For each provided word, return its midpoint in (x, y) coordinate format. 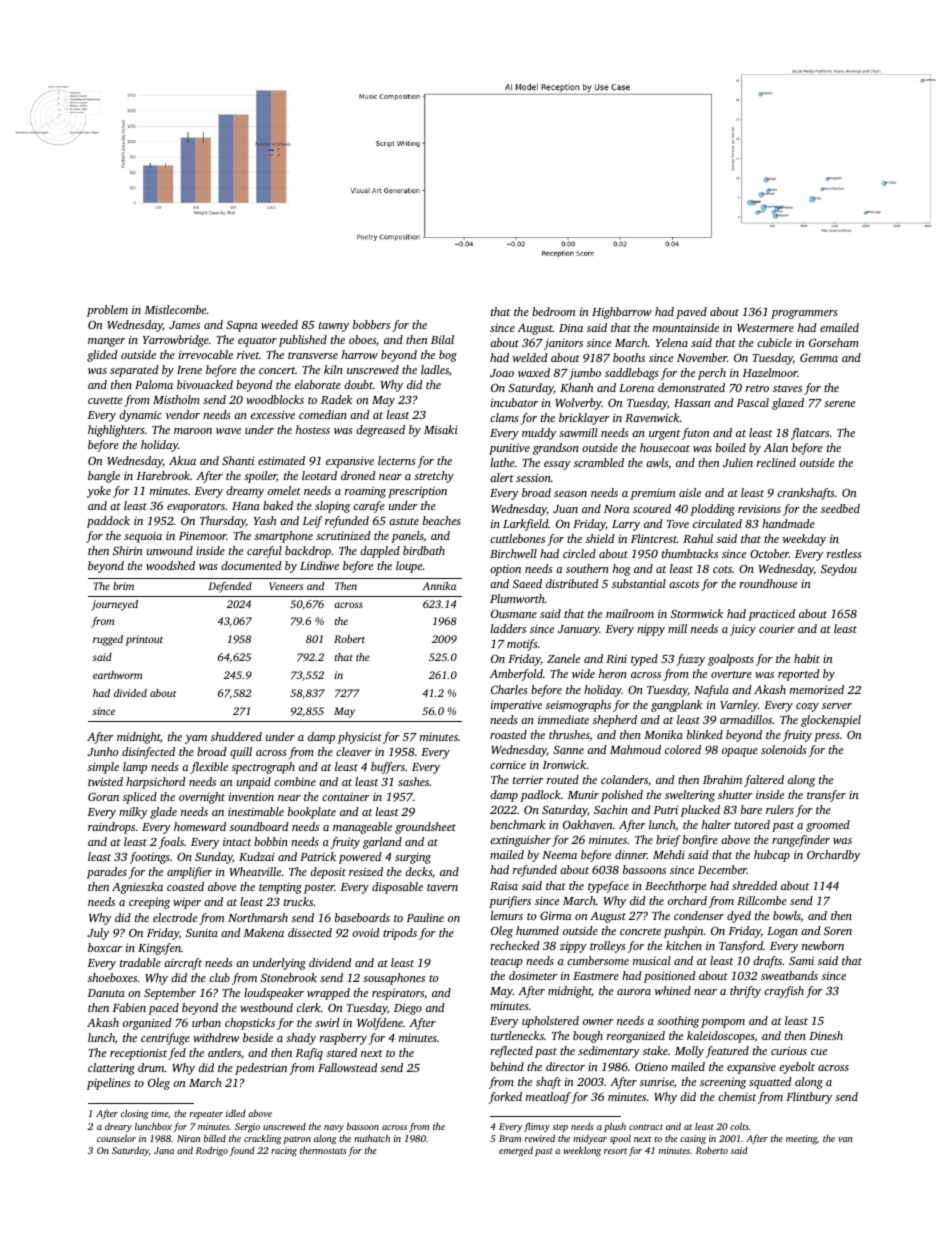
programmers (804, 314)
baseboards (362, 917)
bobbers (371, 324)
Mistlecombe (175, 309)
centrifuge (165, 1039)
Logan (782, 932)
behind (507, 1066)
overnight (202, 798)
